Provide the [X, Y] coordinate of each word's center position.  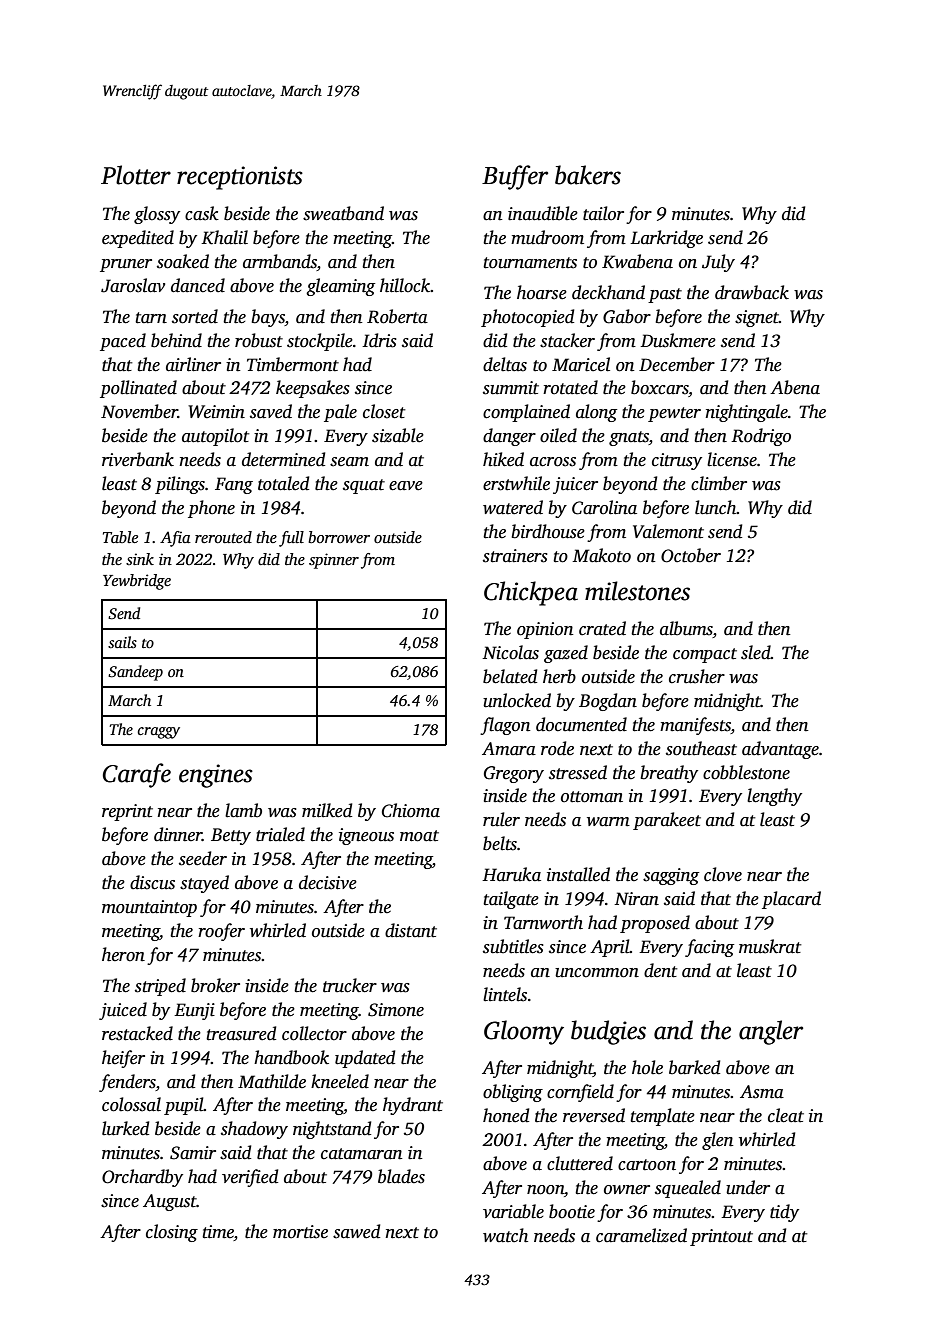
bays [268, 318]
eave [406, 486]
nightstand [332, 1130]
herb [559, 676]
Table [120, 537]
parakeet [667, 821]
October [691, 555]
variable [513, 1211]
